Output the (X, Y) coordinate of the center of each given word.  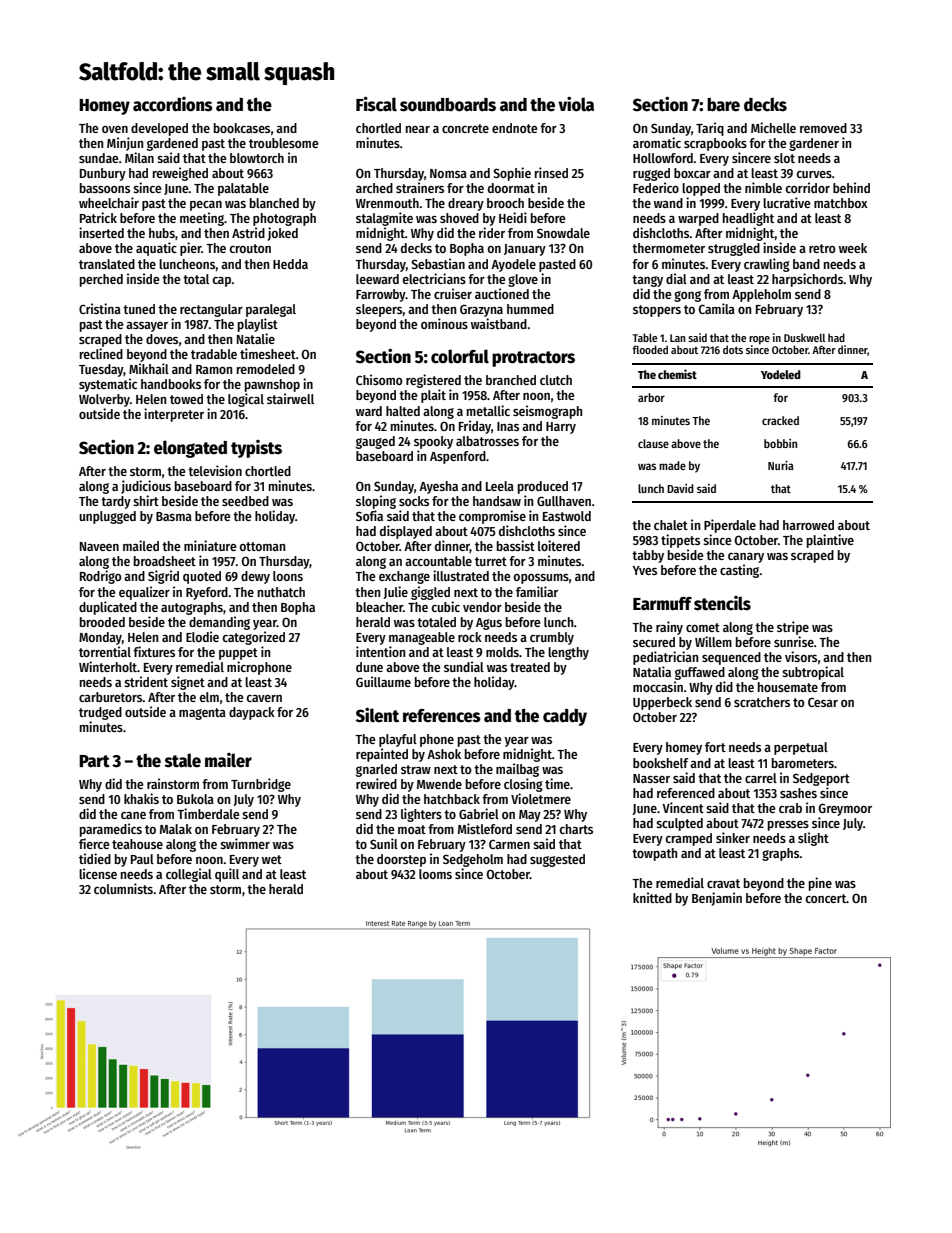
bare (723, 105)
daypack (252, 713)
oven (115, 129)
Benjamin (717, 899)
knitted (652, 897)
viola (576, 104)
